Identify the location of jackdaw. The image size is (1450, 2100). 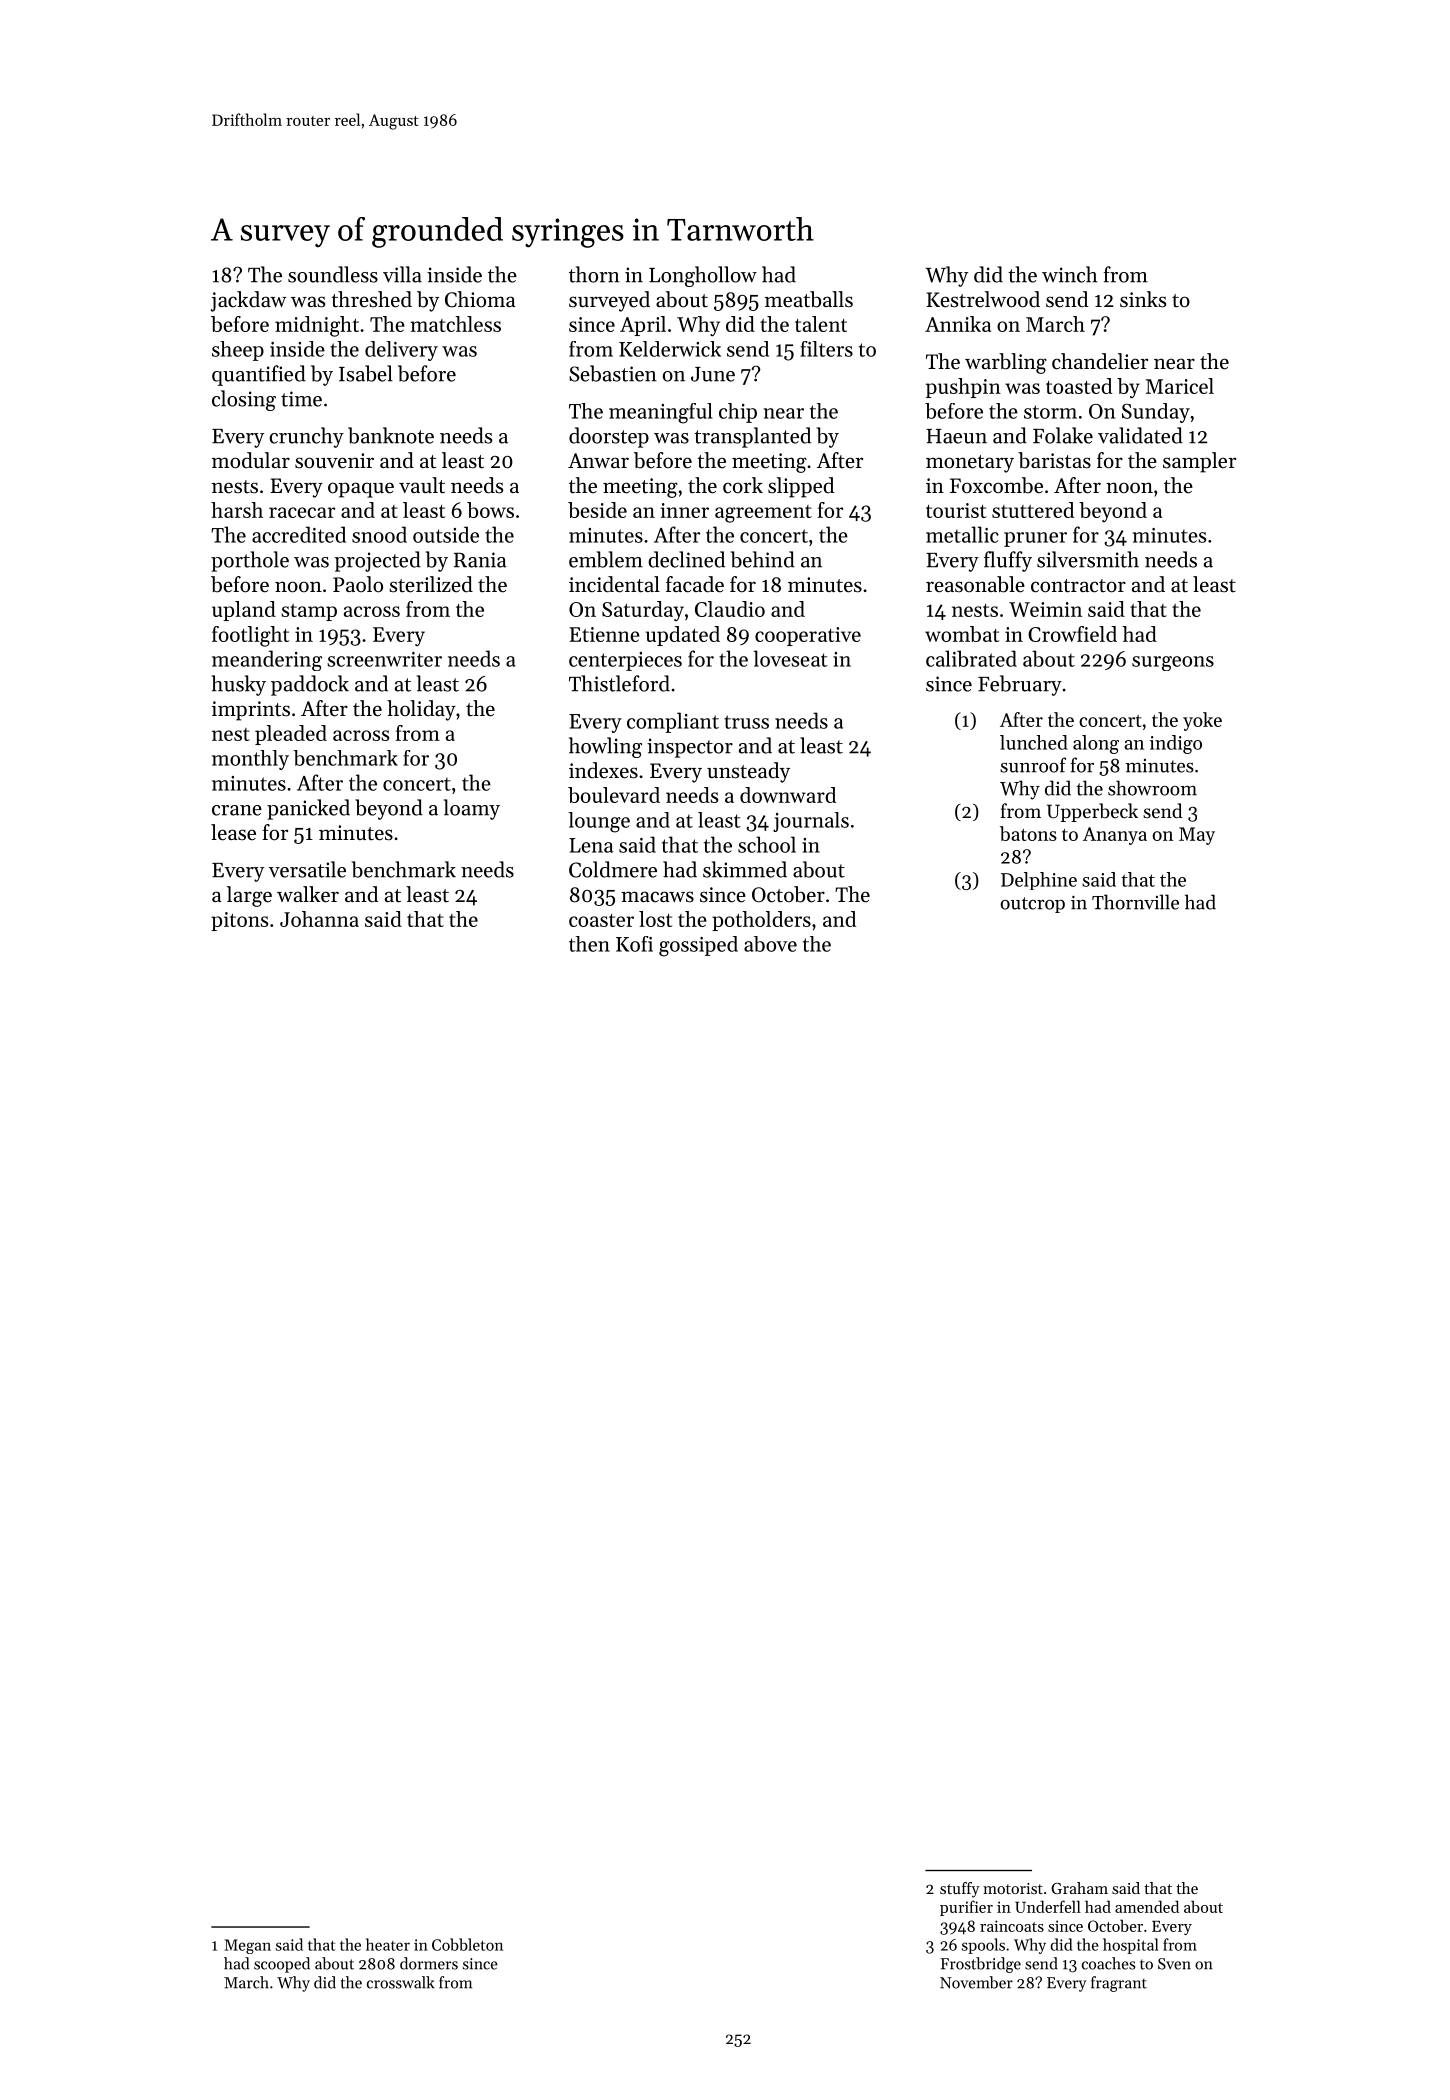
(248, 301).
